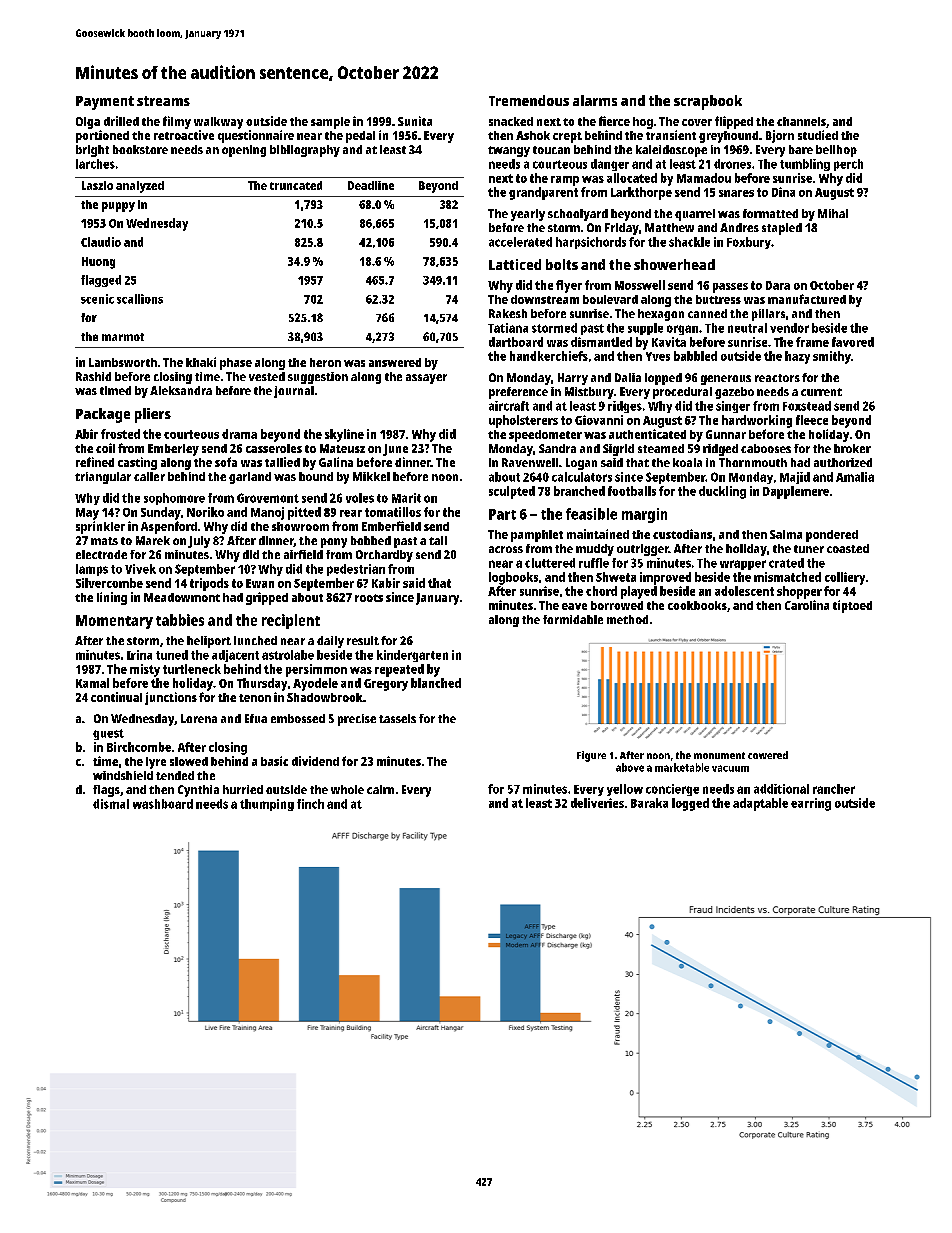  I want to click on tiptoed, so click(852, 606).
